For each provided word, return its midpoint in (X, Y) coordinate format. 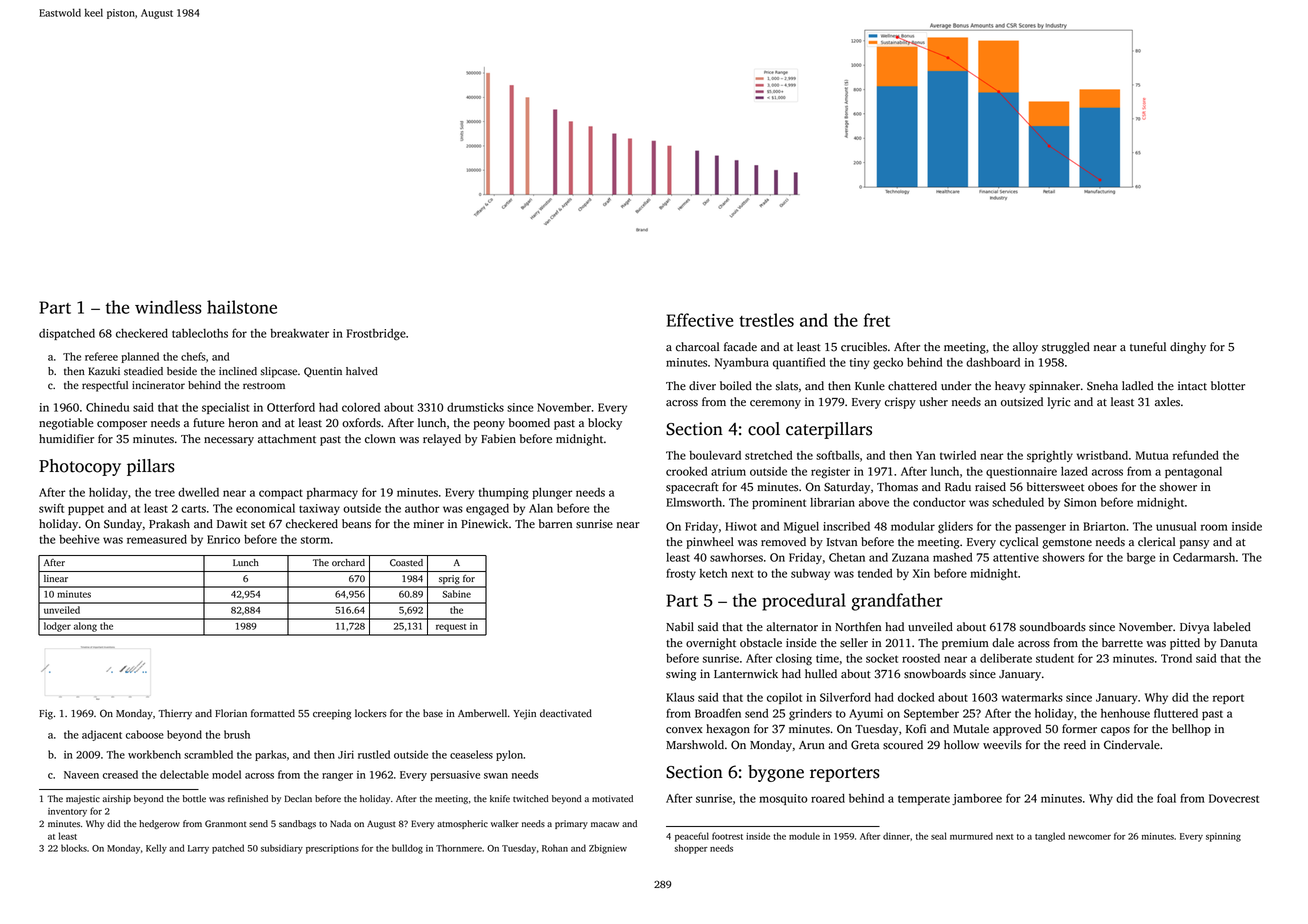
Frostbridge (376, 335)
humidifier (66, 438)
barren (555, 524)
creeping (332, 714)
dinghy (1188, 348)
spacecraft (692, 488)
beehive (79, 539)
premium (965, 644)
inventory (67, 812)
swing (681, 675)
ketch (713, 573)
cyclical (1019, 543)
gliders (955, 528)
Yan (926, 455)
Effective (700, 320)
